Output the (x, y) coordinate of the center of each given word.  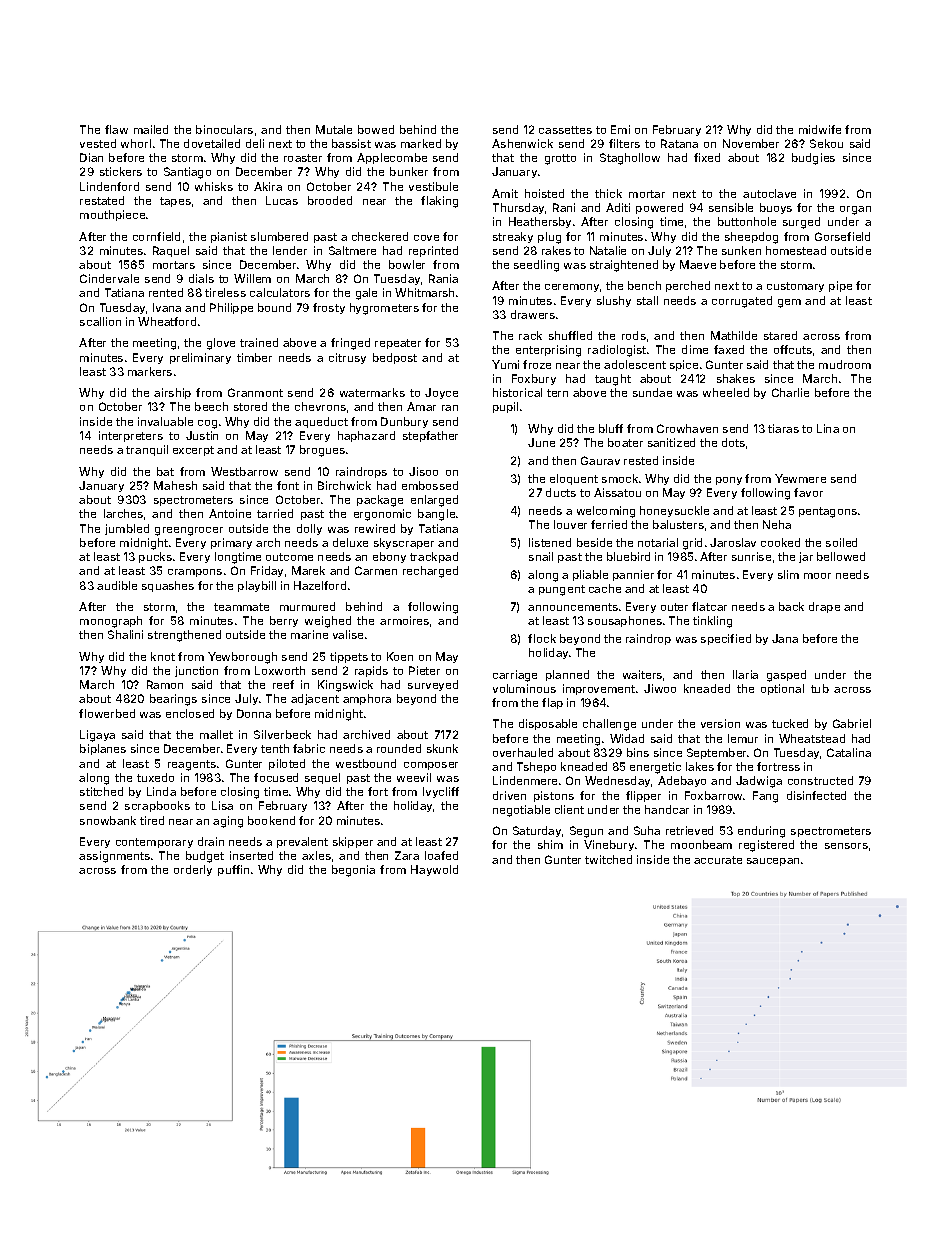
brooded (330, 200)
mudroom (845, 364)
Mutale (334, 129)
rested (641, 460)
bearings (173, 700)
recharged (430, 572)
